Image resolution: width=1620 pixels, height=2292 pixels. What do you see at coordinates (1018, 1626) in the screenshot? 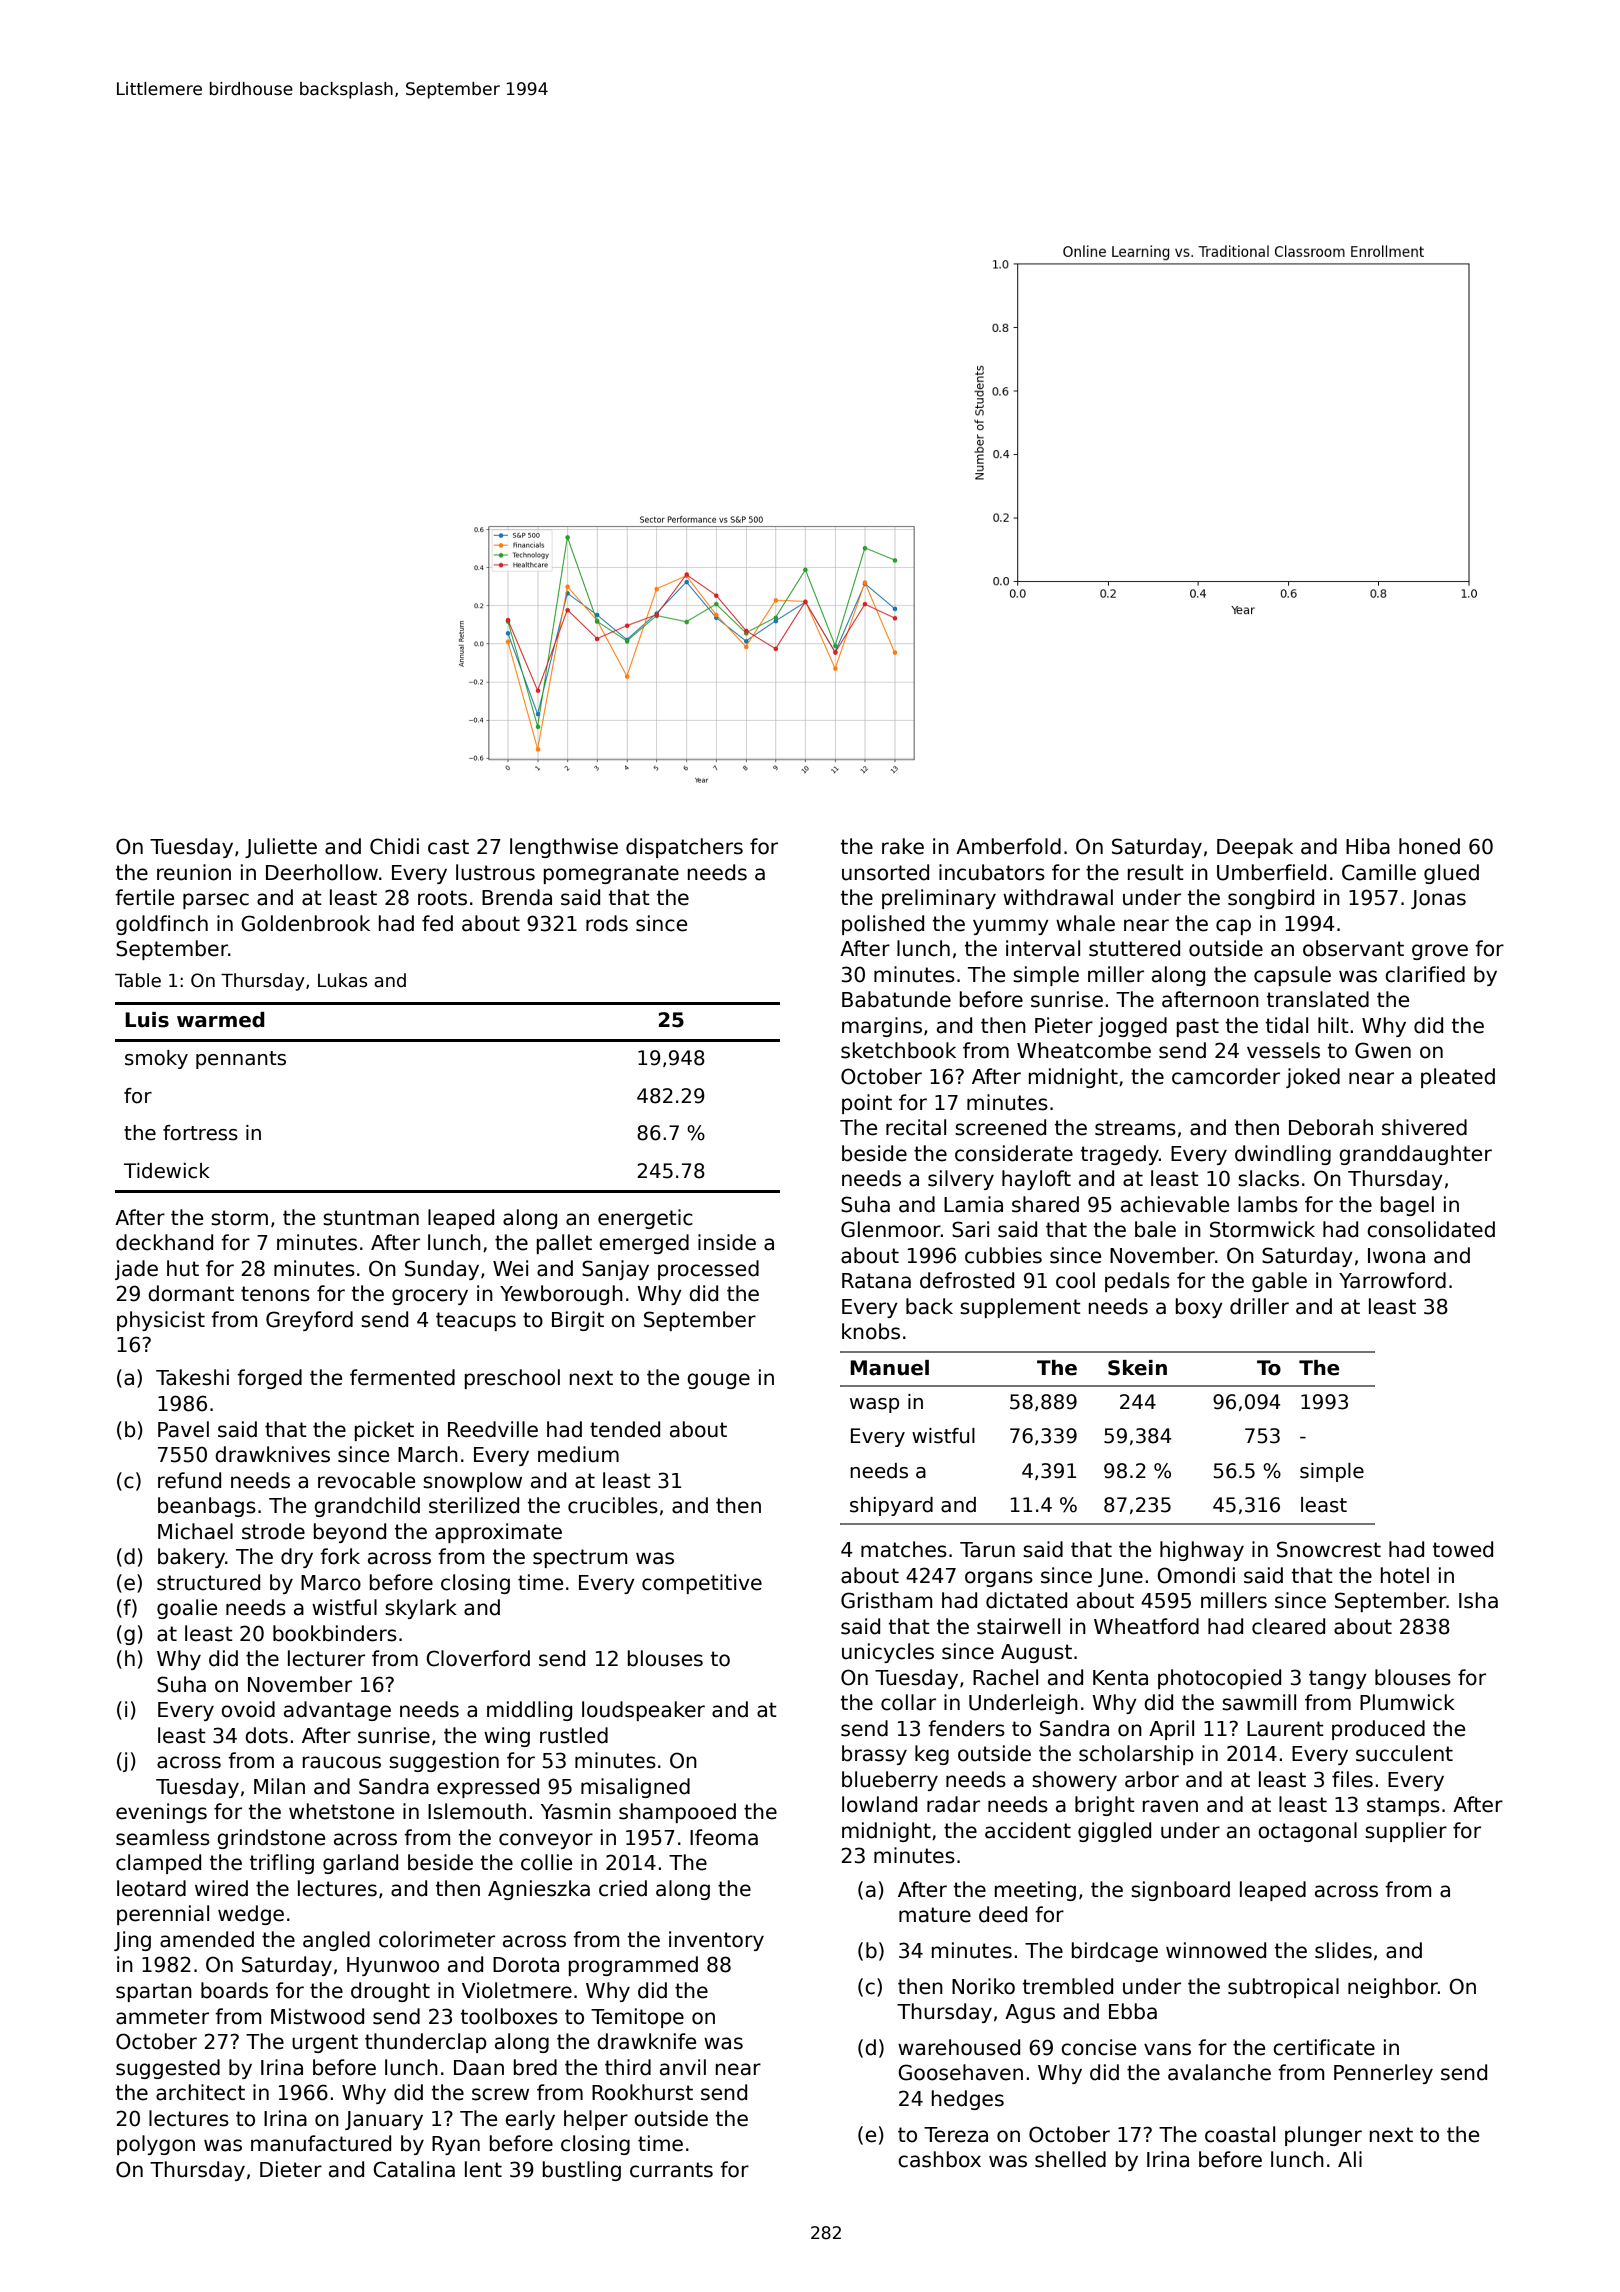
I see `stairwell` at bounding box center [1018, 1626].
